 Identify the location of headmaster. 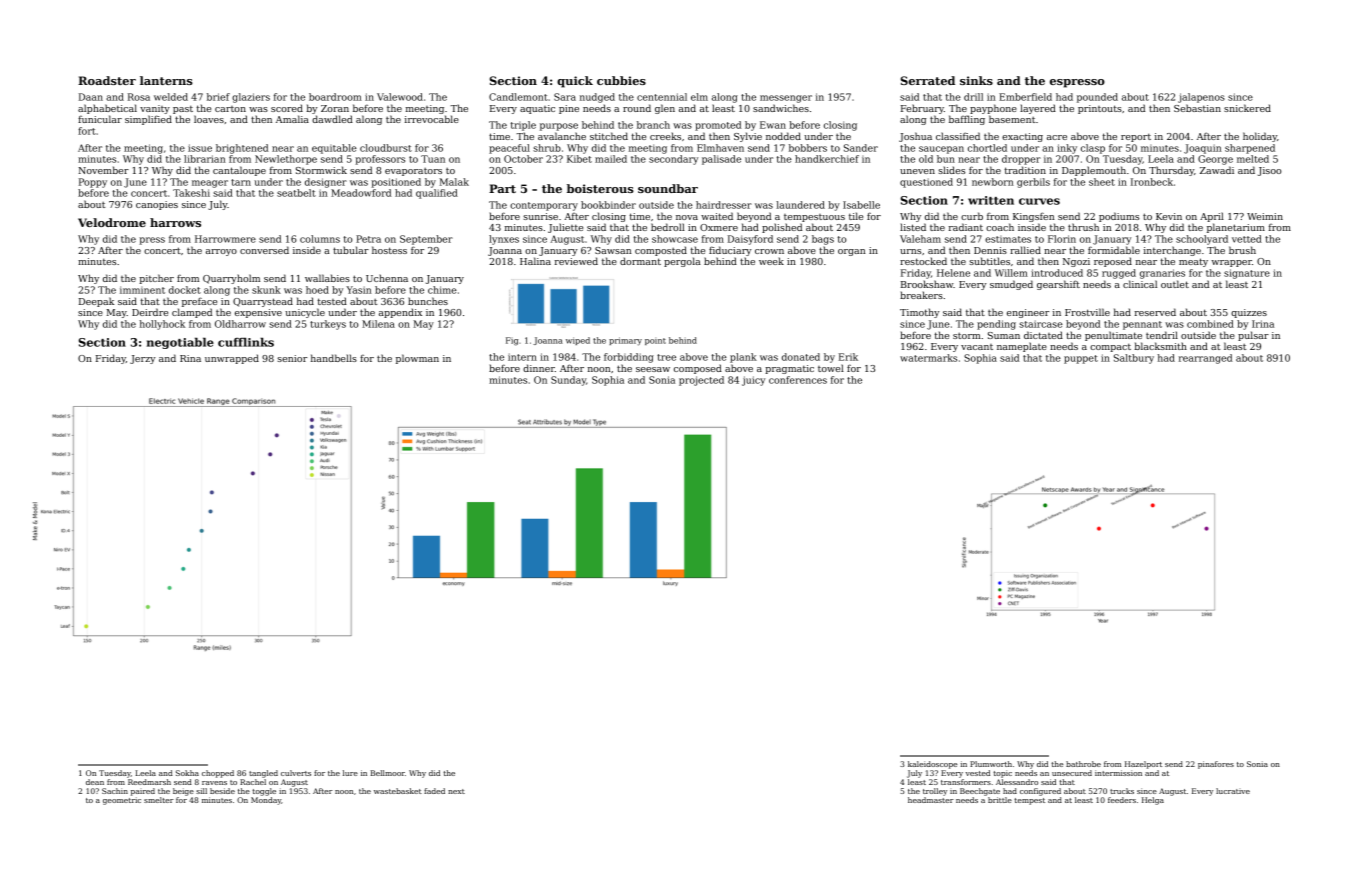
(931, 800).
